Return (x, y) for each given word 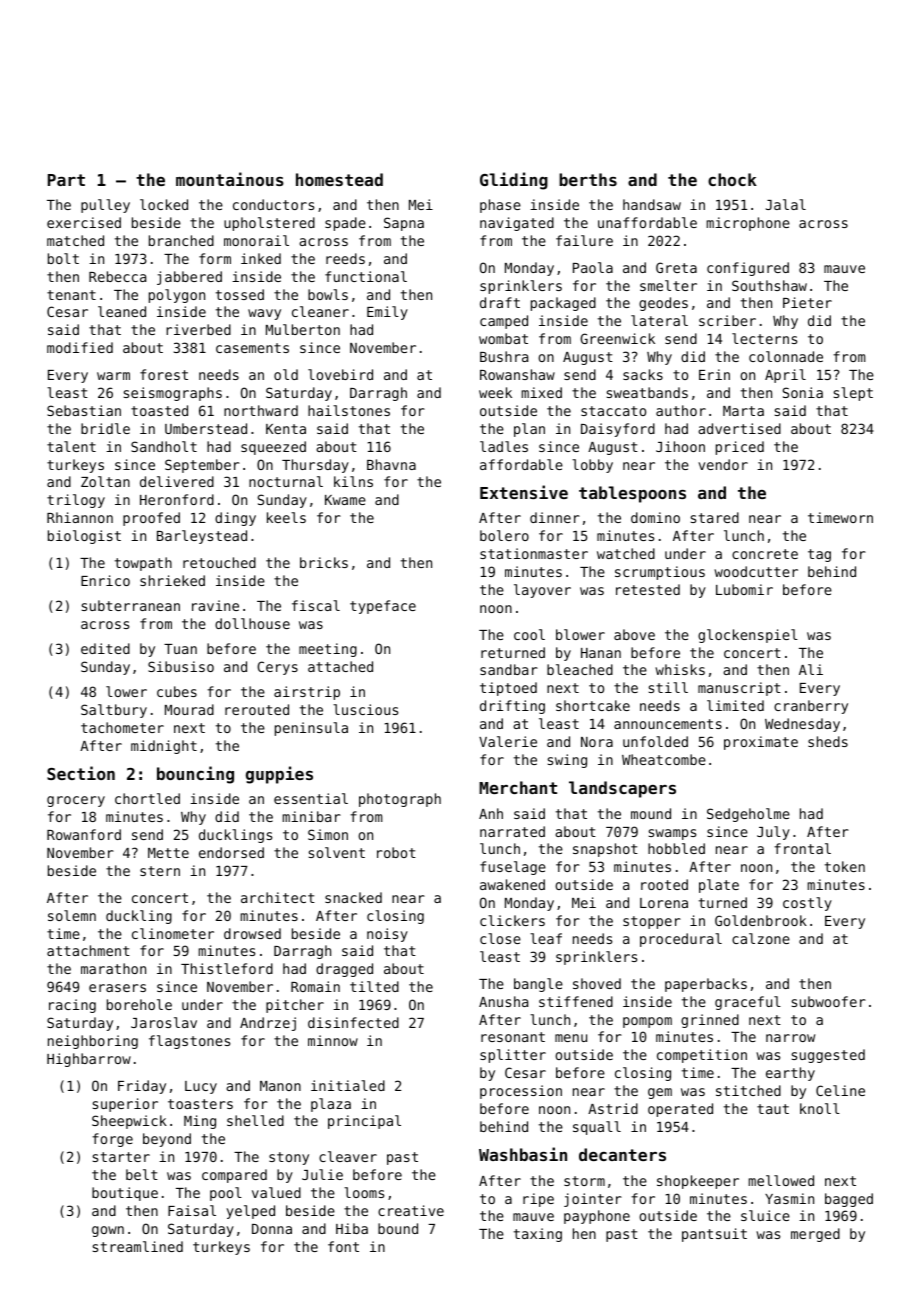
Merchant (518, 787)
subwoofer (829, 1001)
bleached (580, 669)
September (202, 466)
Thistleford (227, 968)
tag (819, 555)
